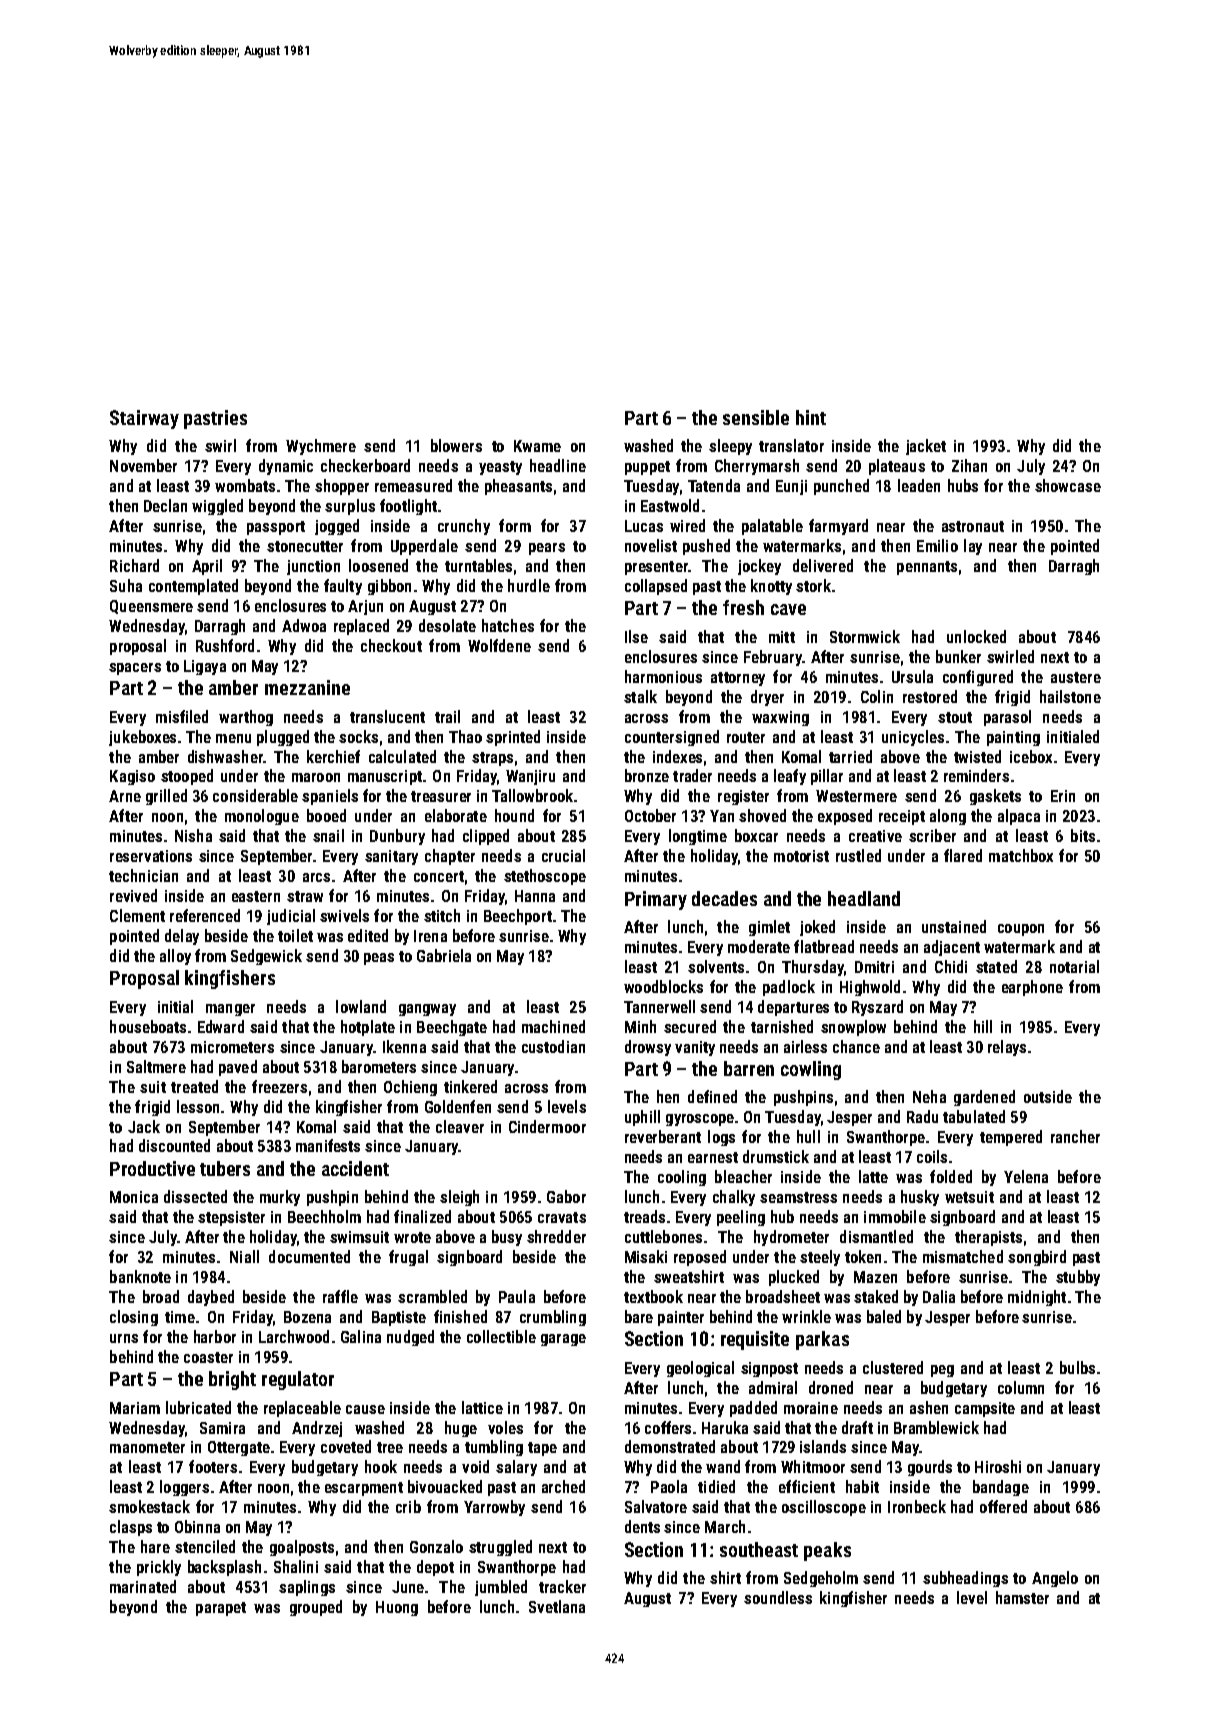 The image size is (1210, 1711). What do you see at coordinates (221, 1026) in the screenshot?
I see `Edward` at bounding box center [221, 1026].
